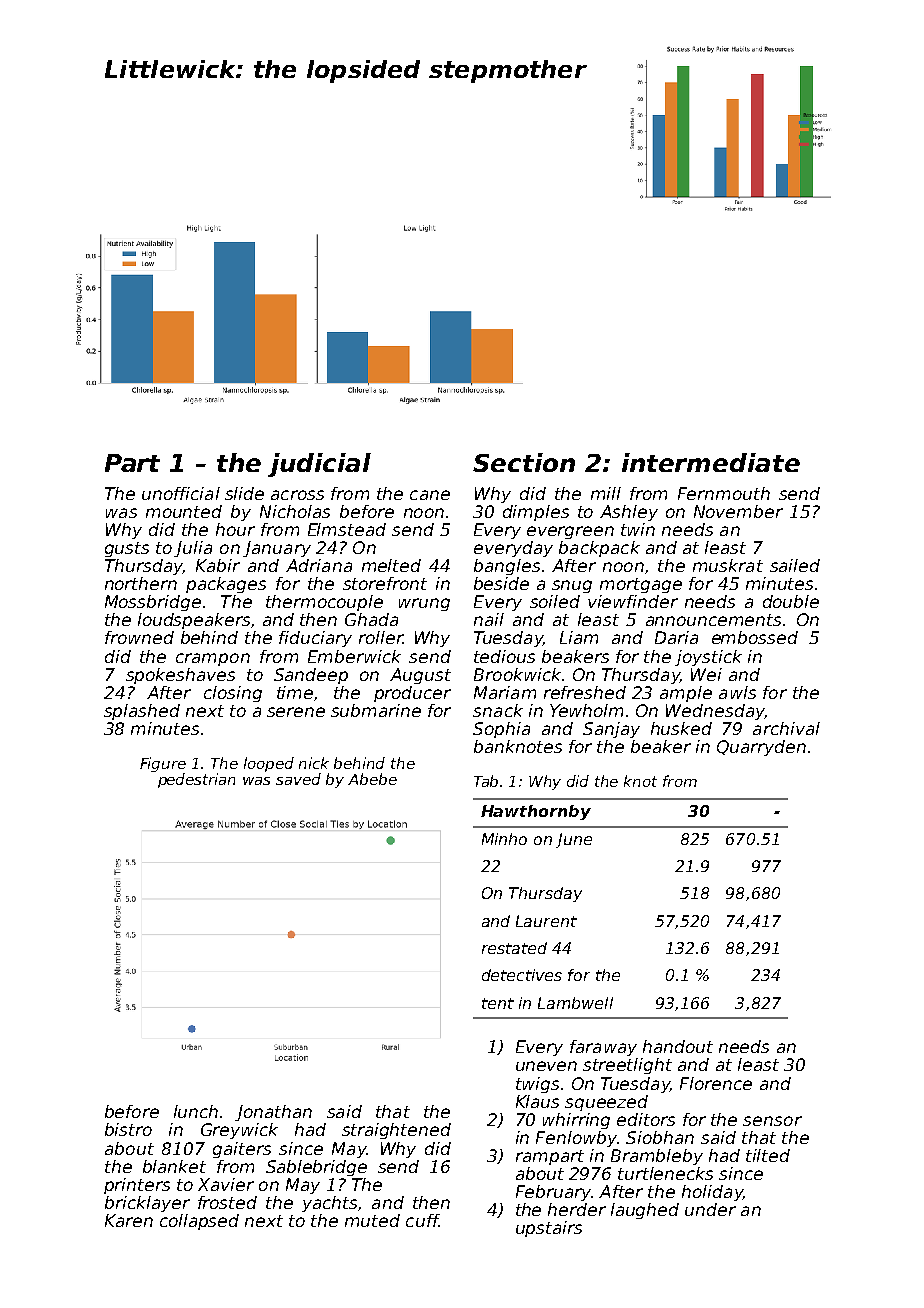 Image resolution: width=924 pixels, height=1308 pixels. Describe the element at coordinates (549, 1229) in the screenshot. I see `upstairs` at that location.
